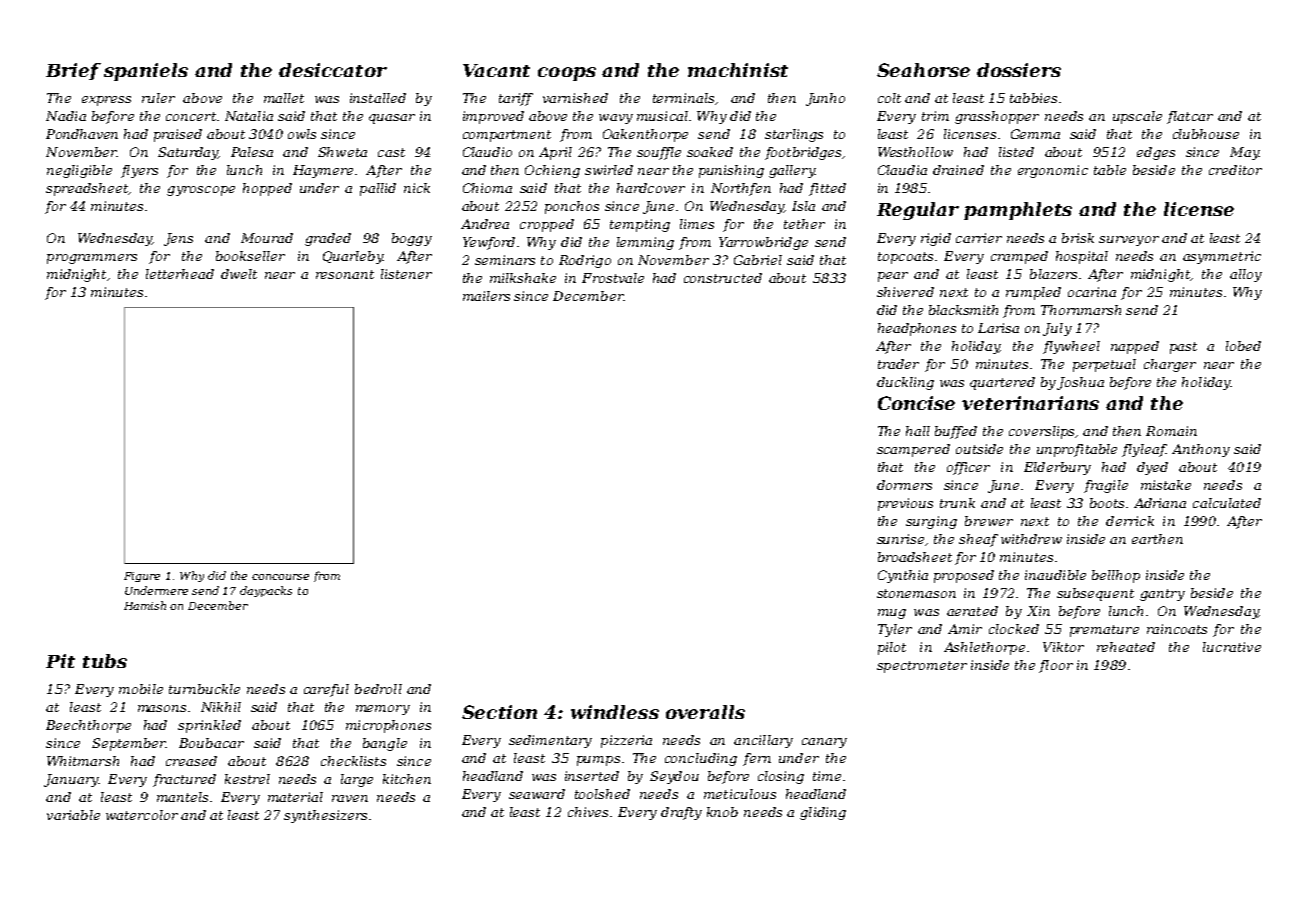  What do you see at coordinates (900, 539) in the document?
I see `sunrise` at bounding box center [900, 539].
